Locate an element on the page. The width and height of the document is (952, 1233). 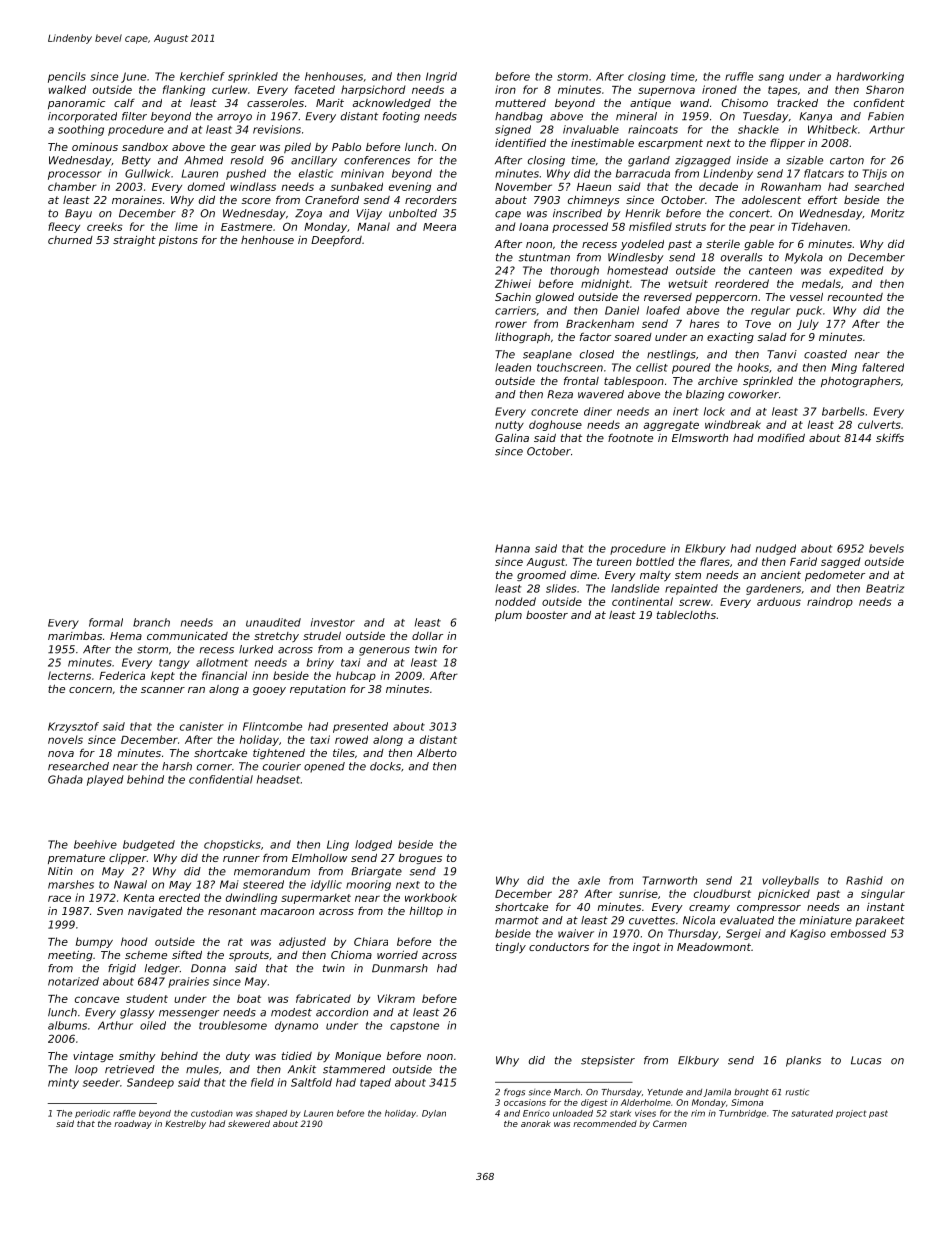
raindrop is located at coordinates (830, 602).
